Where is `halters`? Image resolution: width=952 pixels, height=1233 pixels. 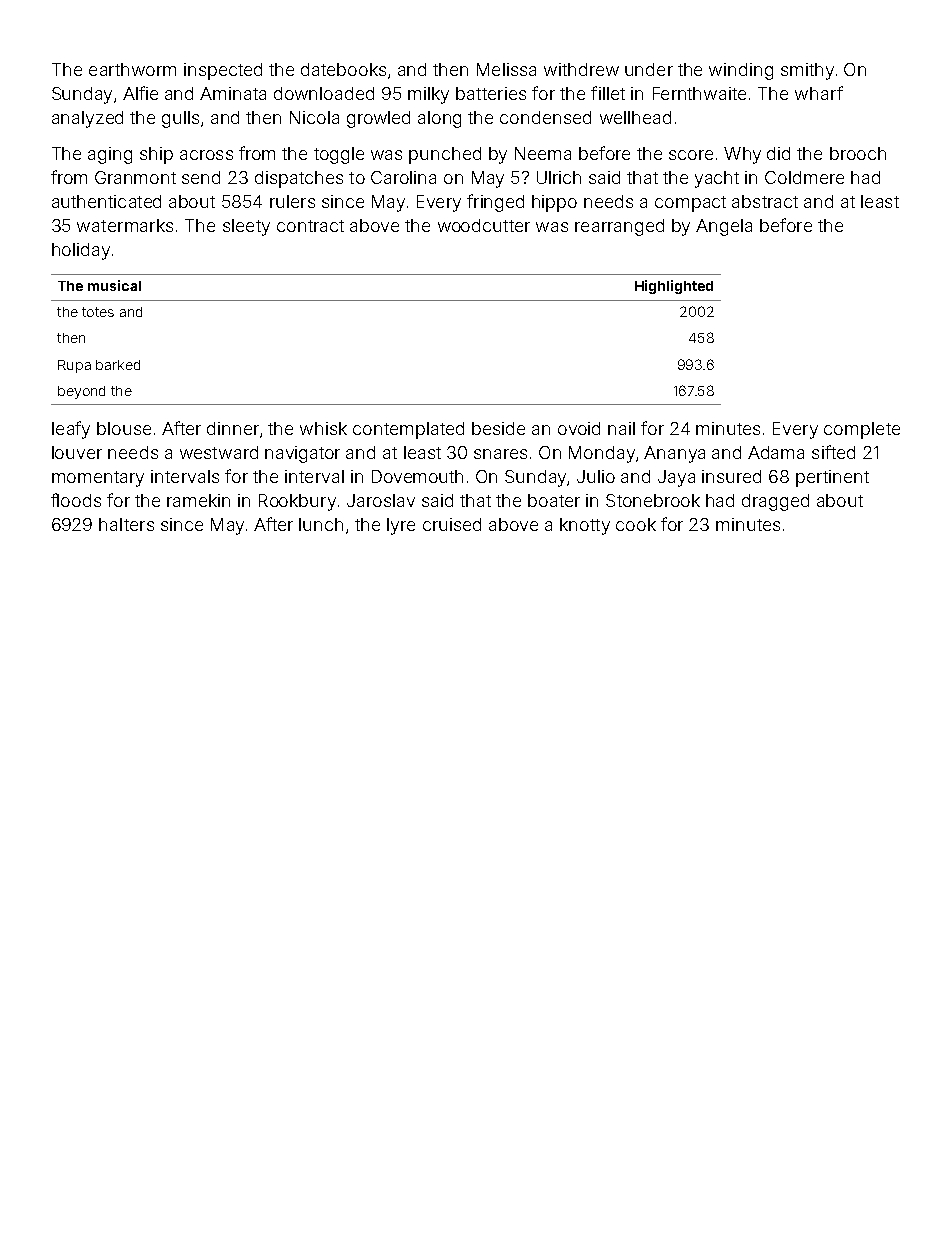 halters is located at coordinates (126, 524).
